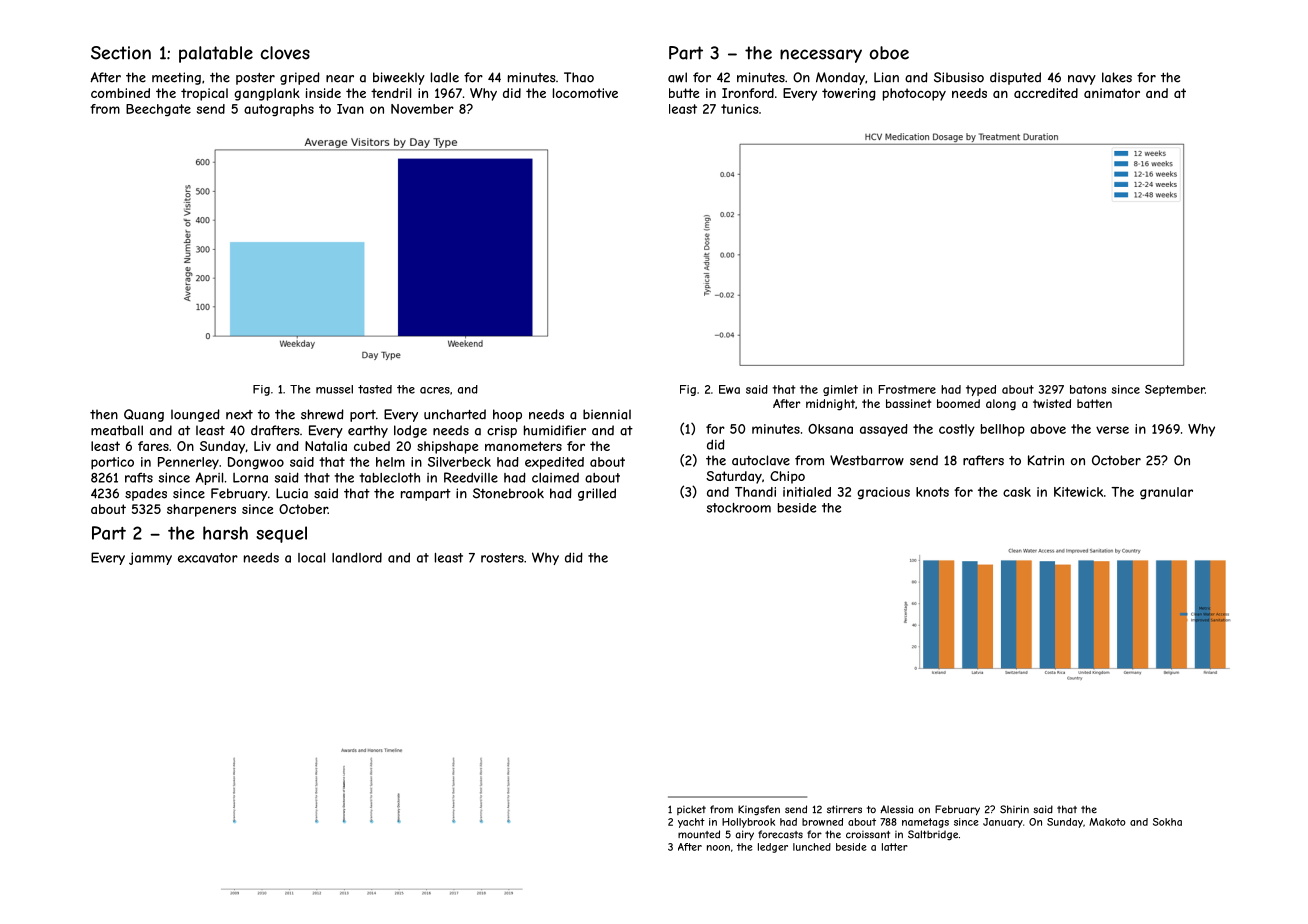  What do you see at coordinates (699, 834) in the document?
I see `mounted` at bounding box center [699, 834].
